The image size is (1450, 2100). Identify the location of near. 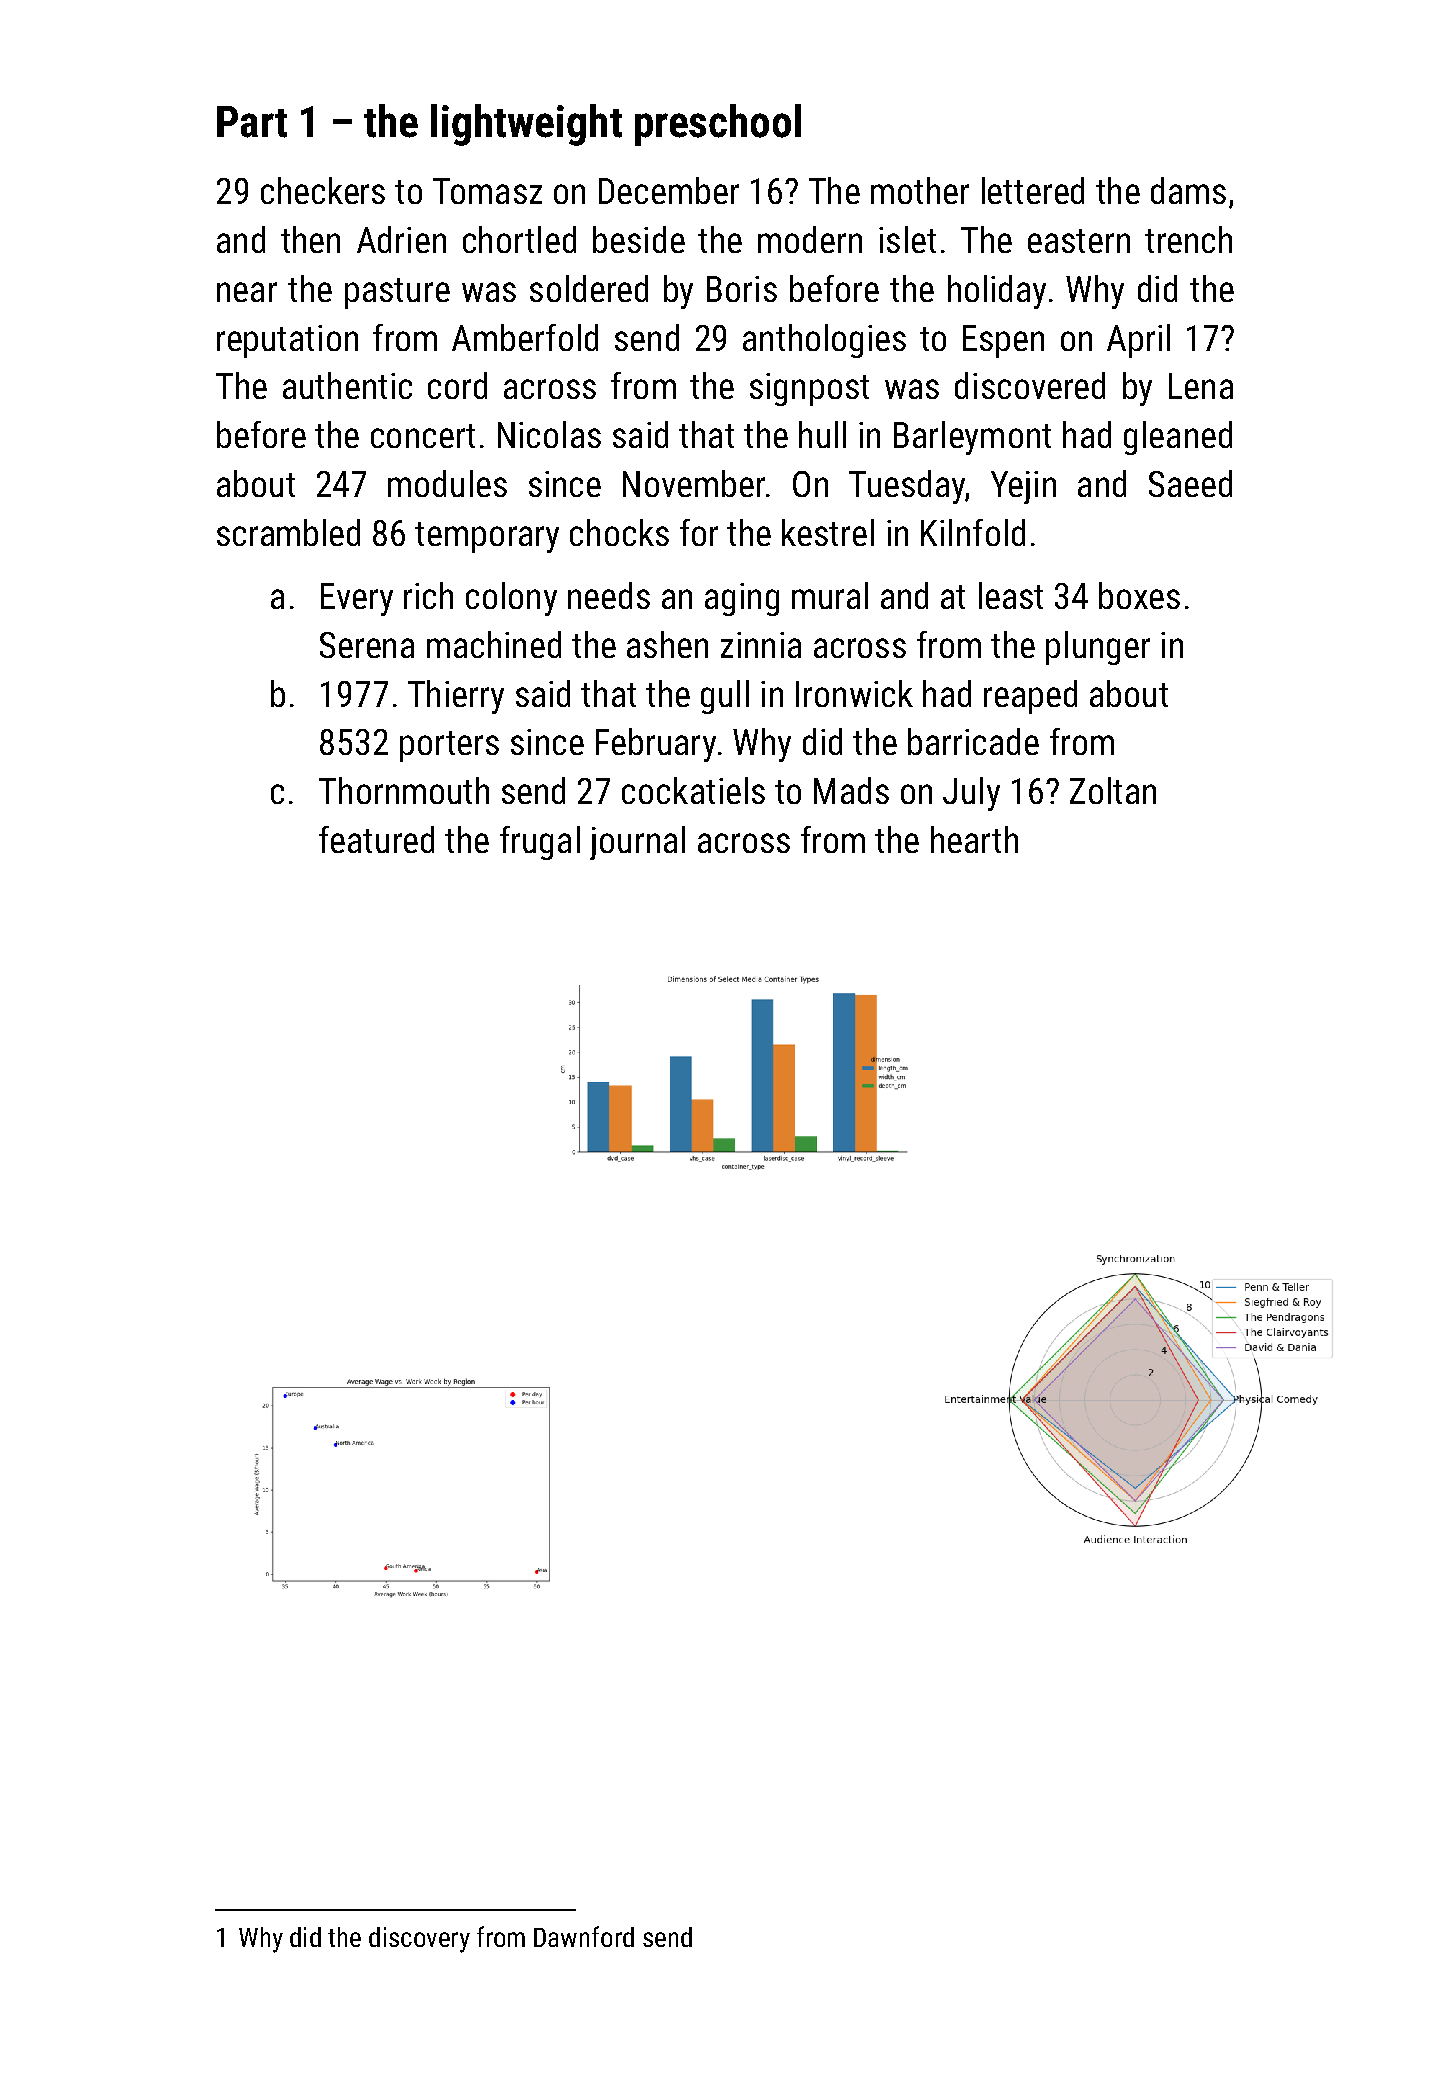
(247, 292).
